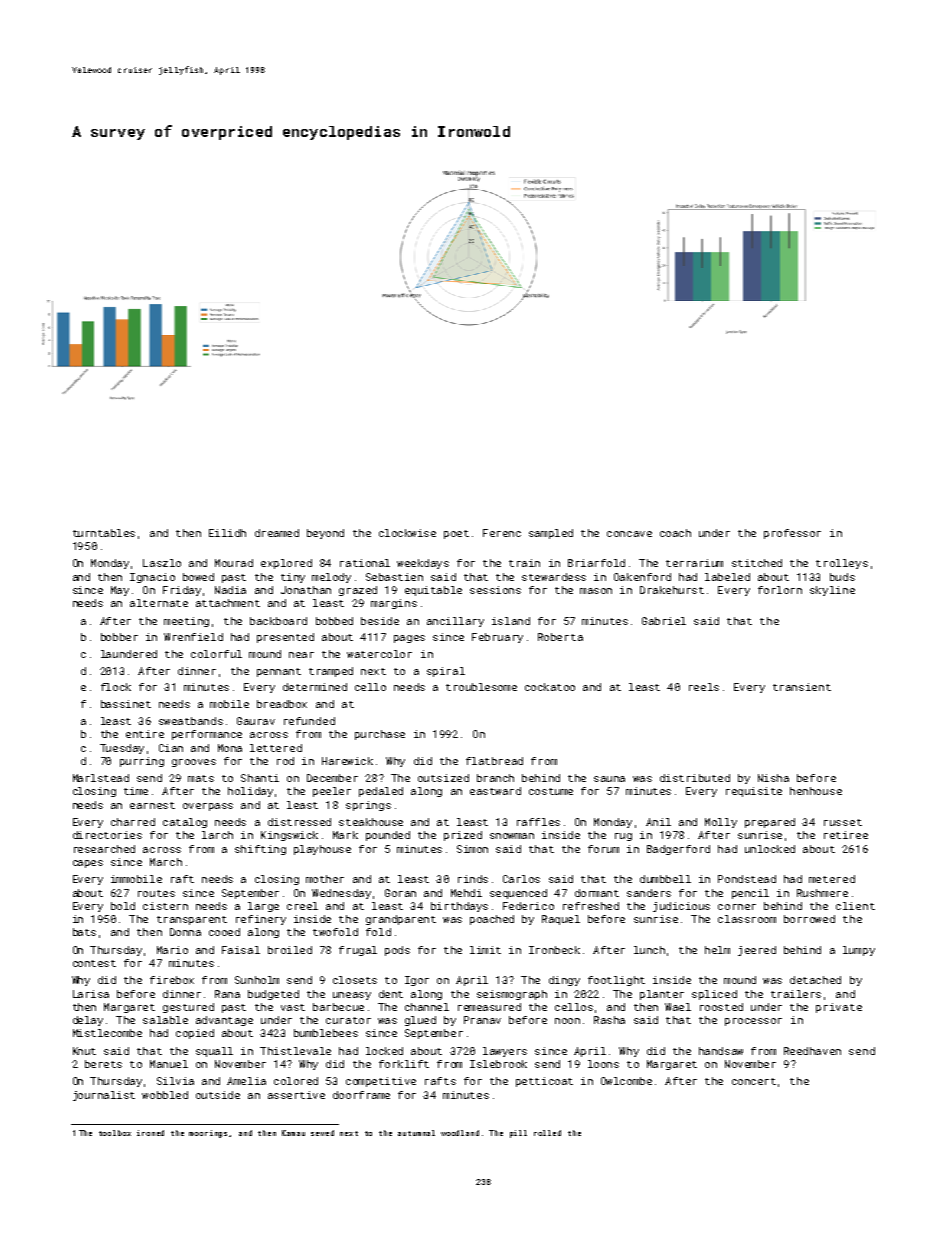  What do you see at coordinates (664, 621) in the screenshot?
I see `Gabriel` at bounding box center [664, 621].
